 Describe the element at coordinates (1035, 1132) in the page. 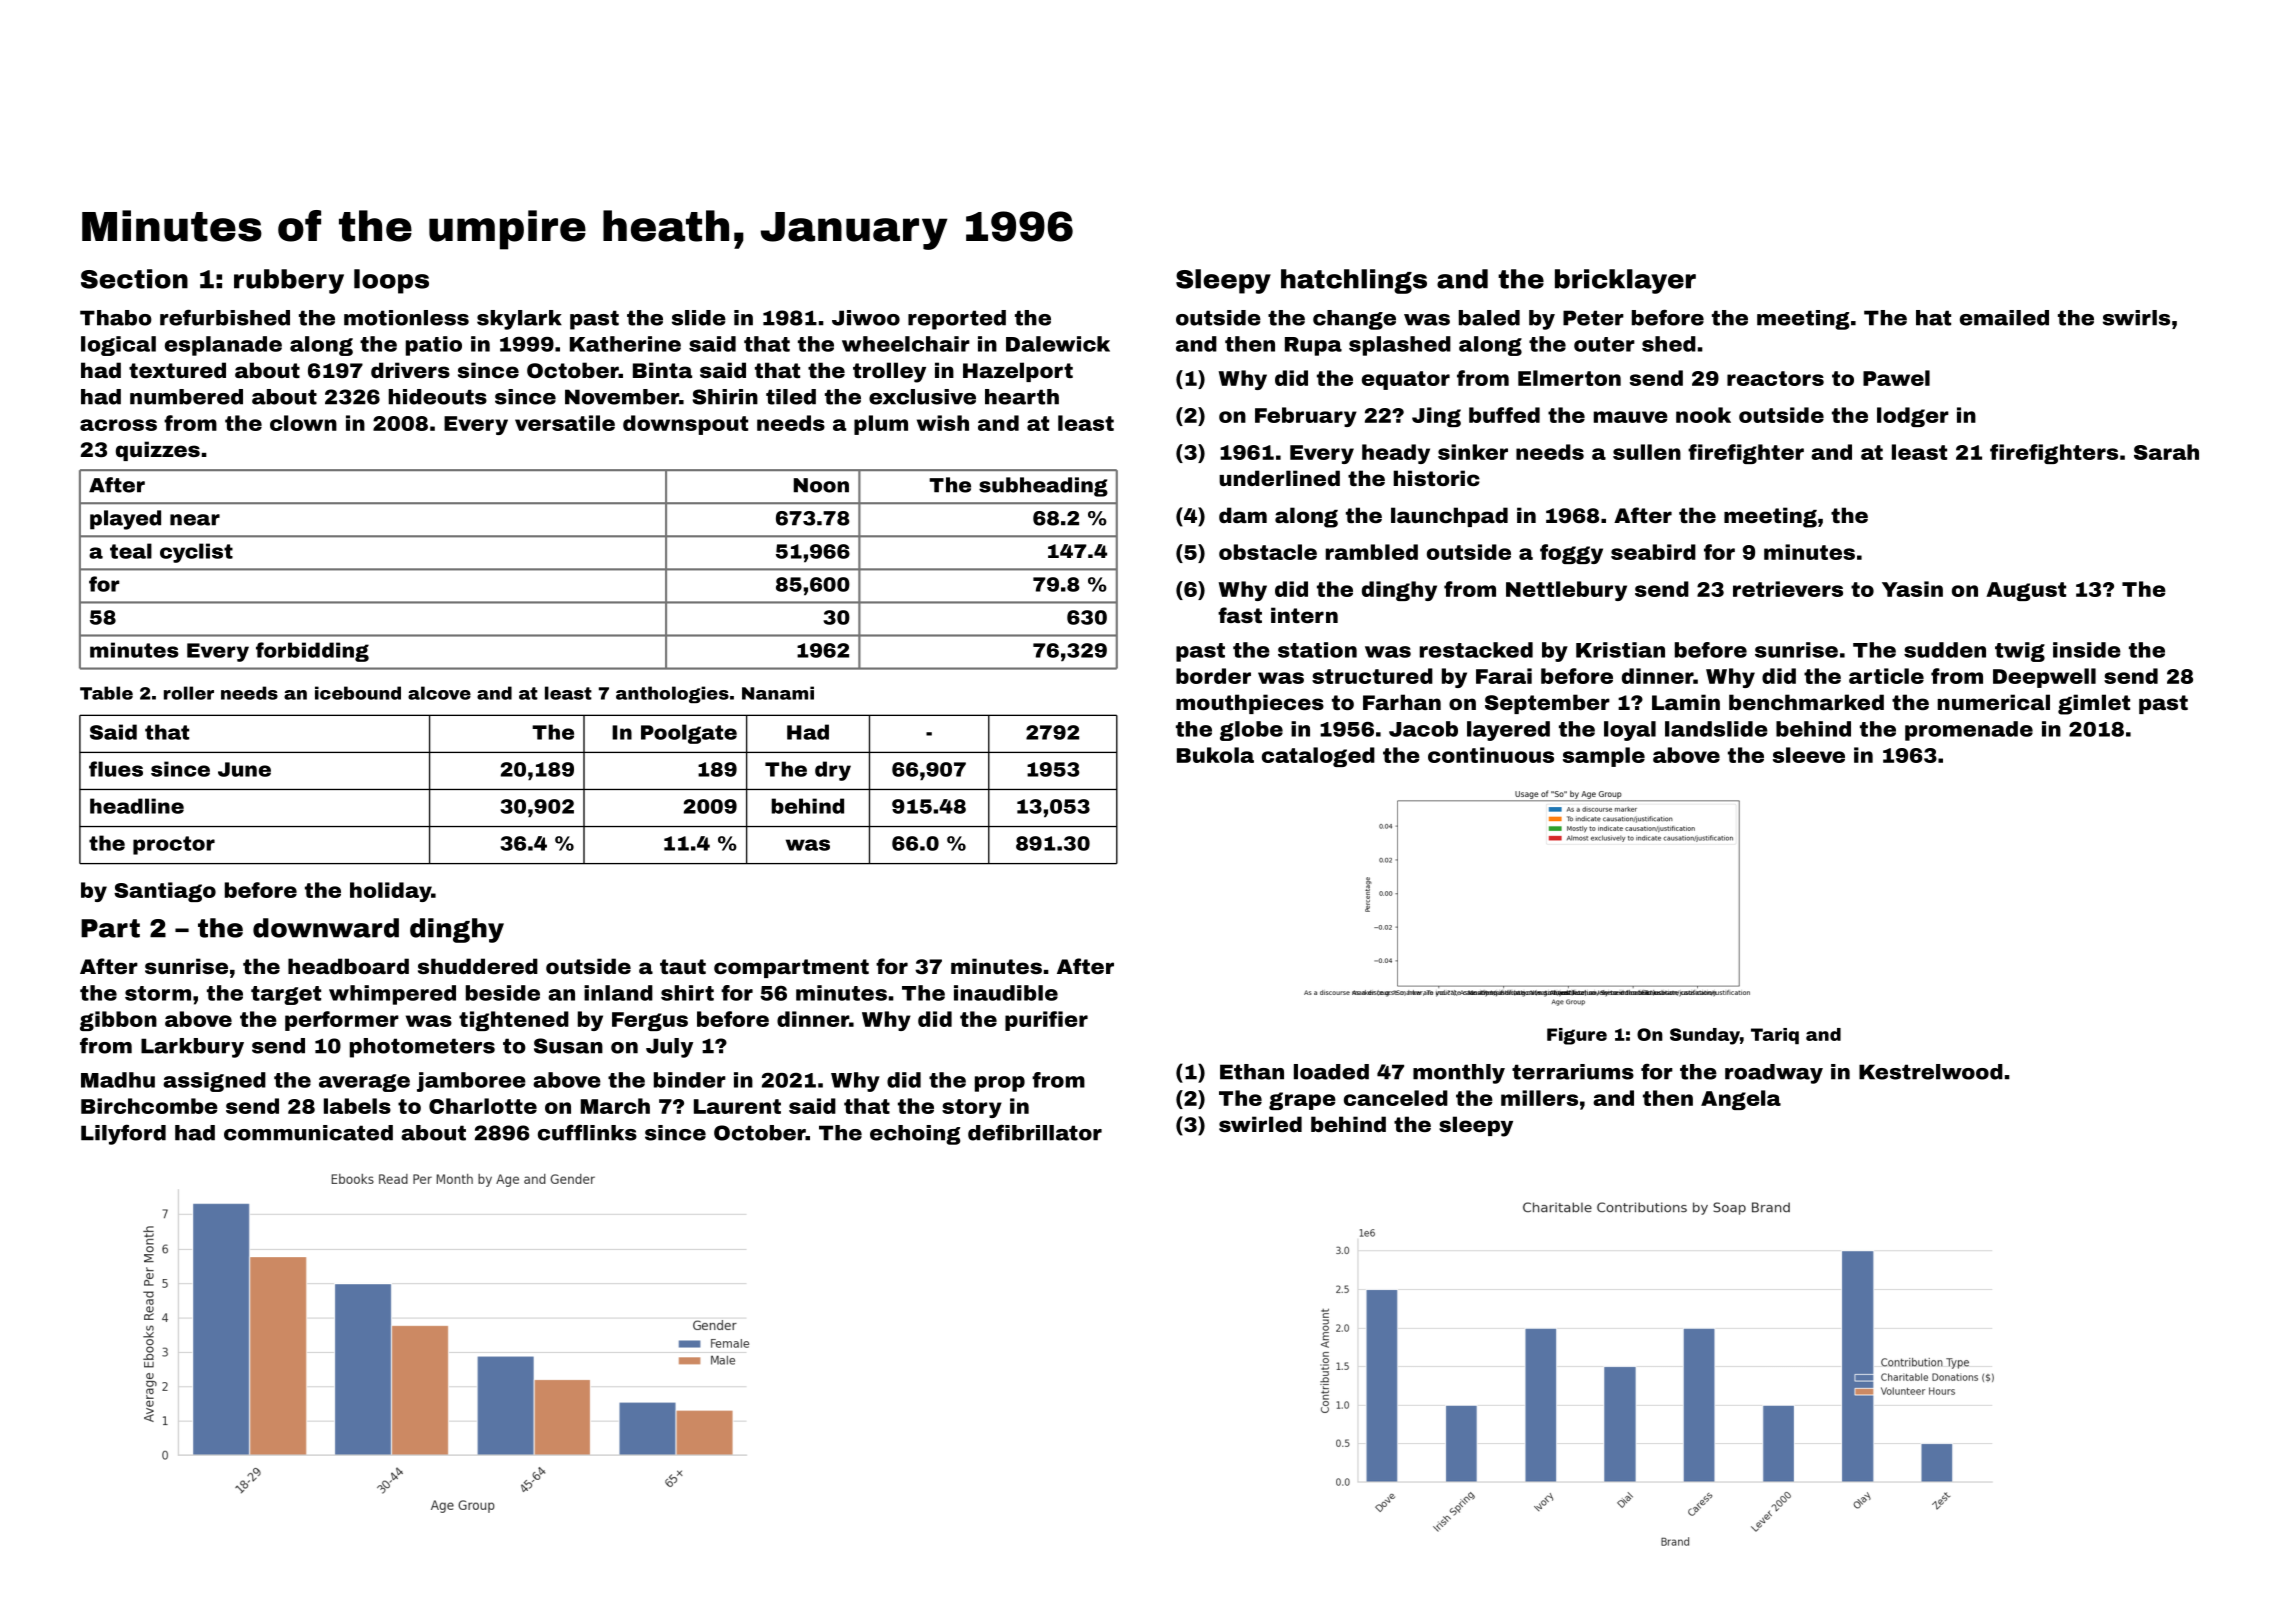

I see `defibrillator` at that location.
